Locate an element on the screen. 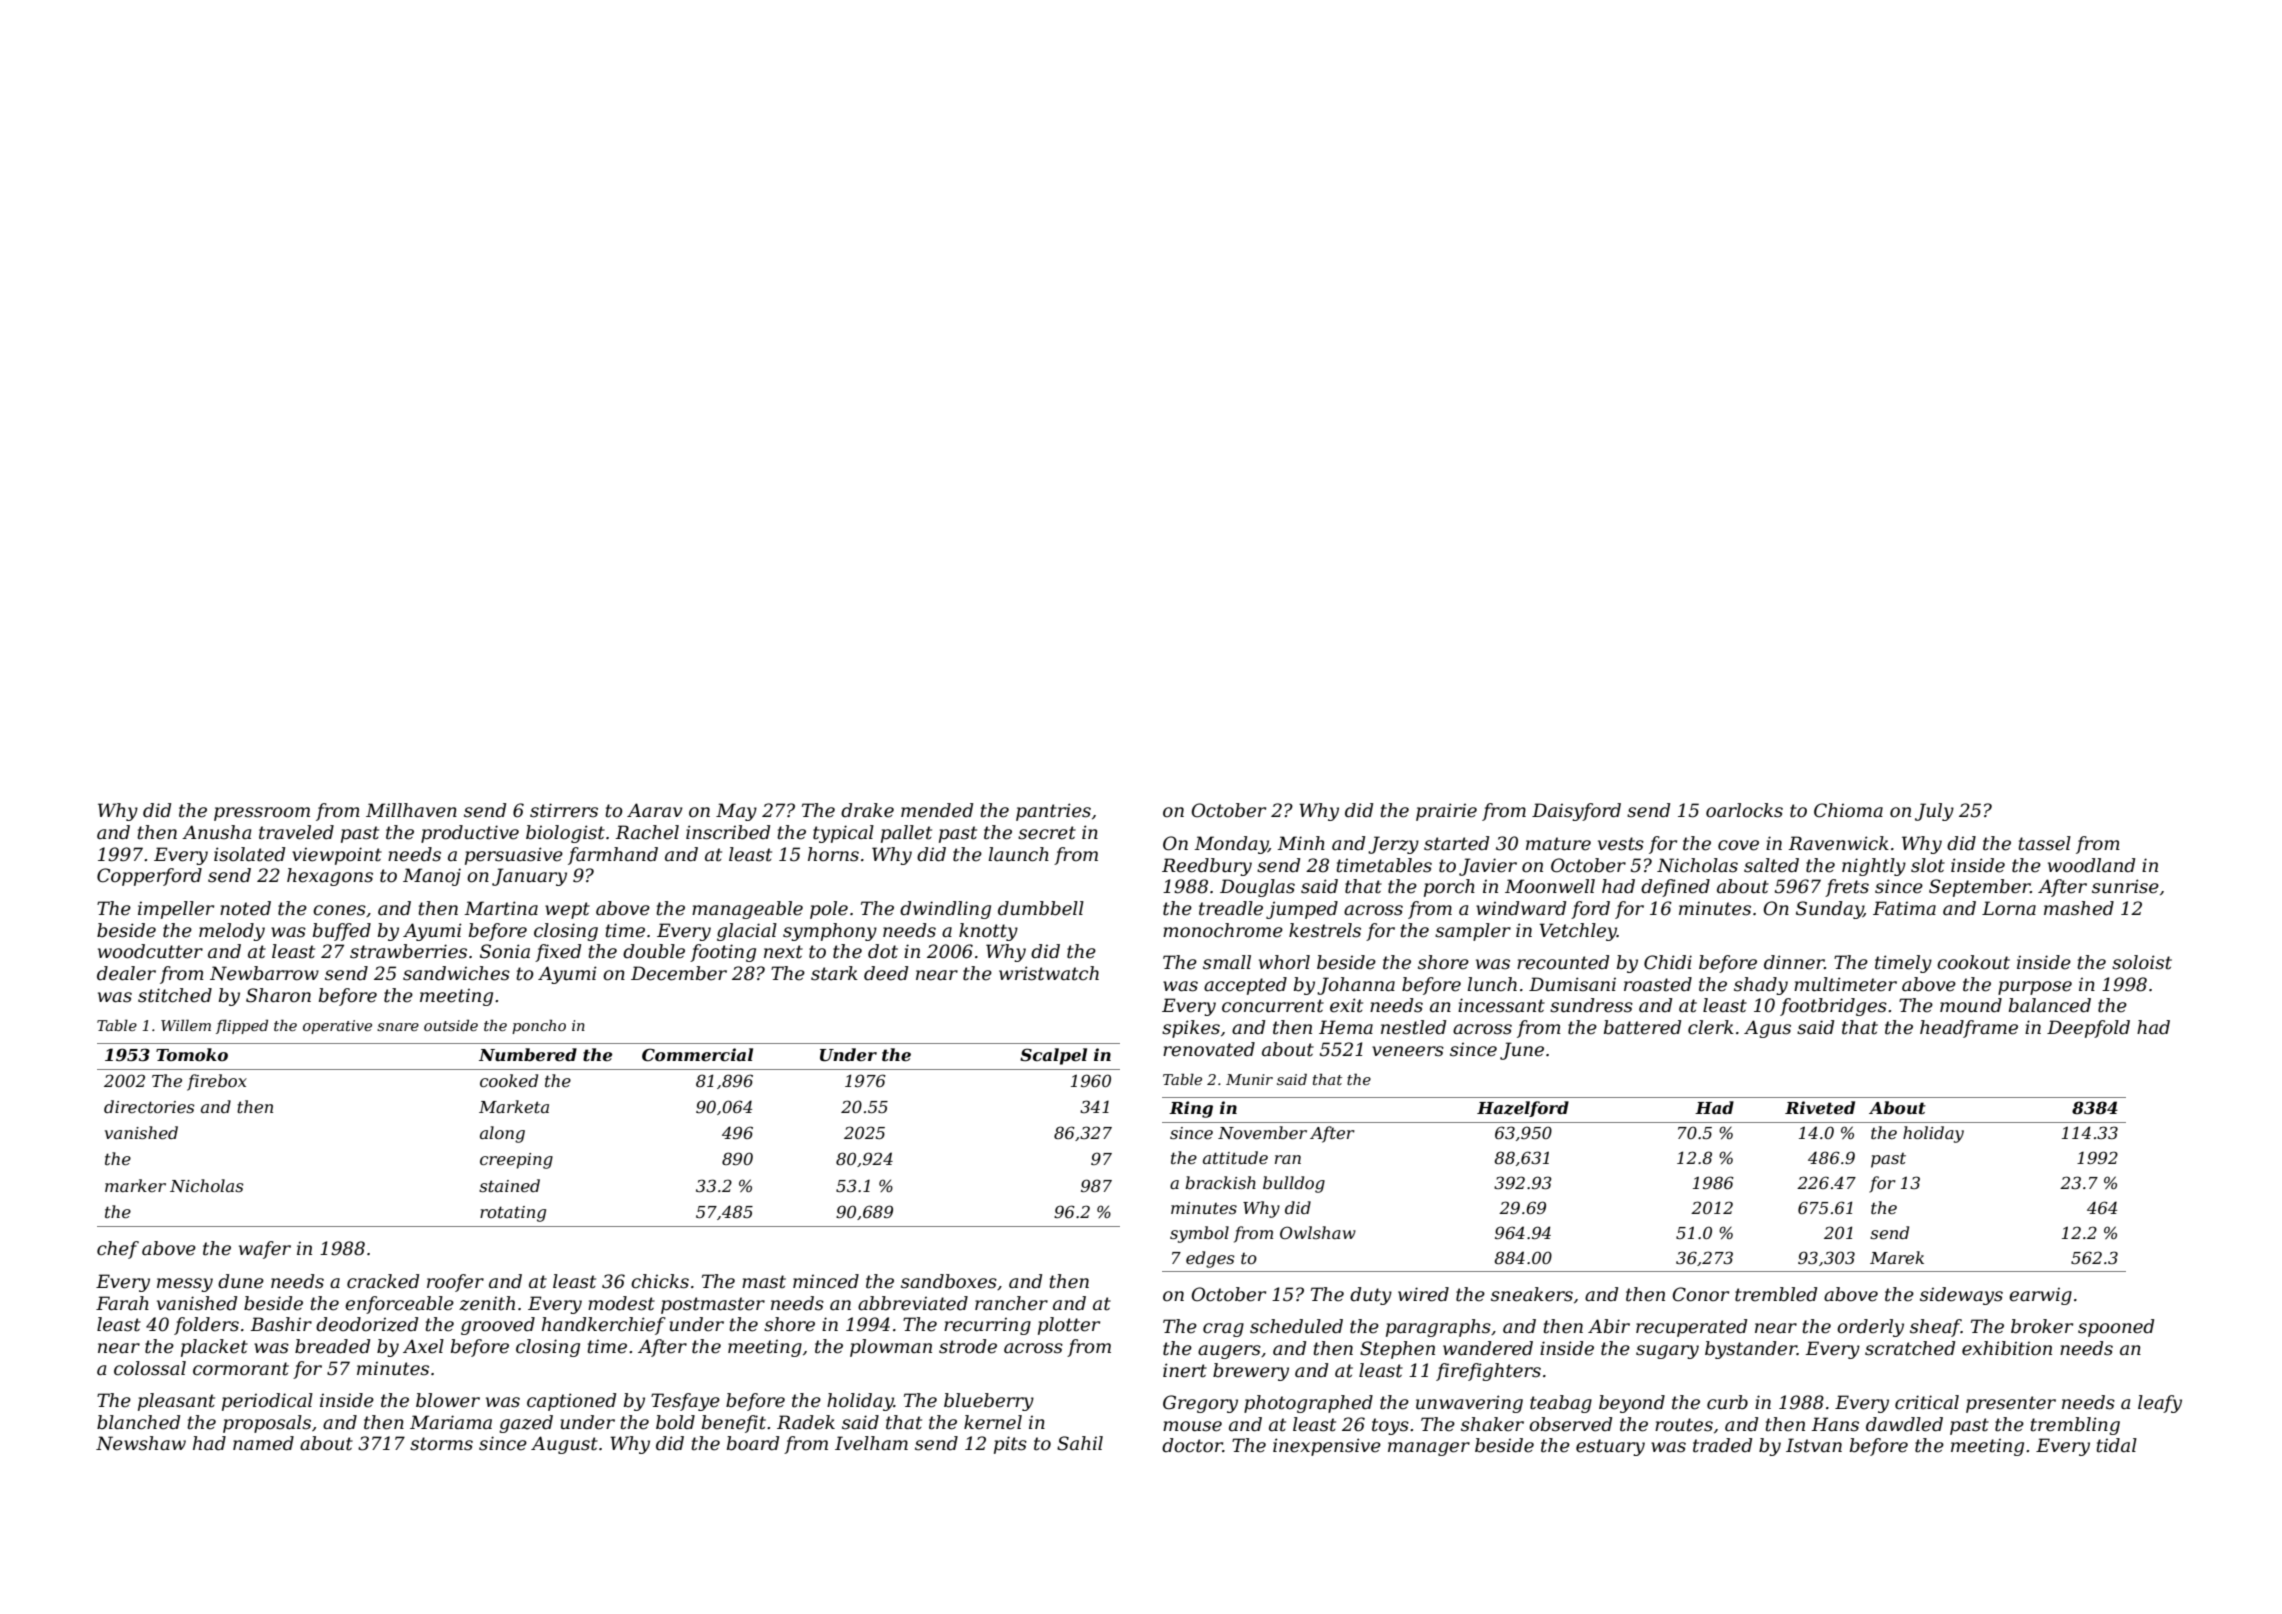 Image resolution: width=2282 pixels, height=1614 pixels. pressroom is located at coordinates (262, 814).
